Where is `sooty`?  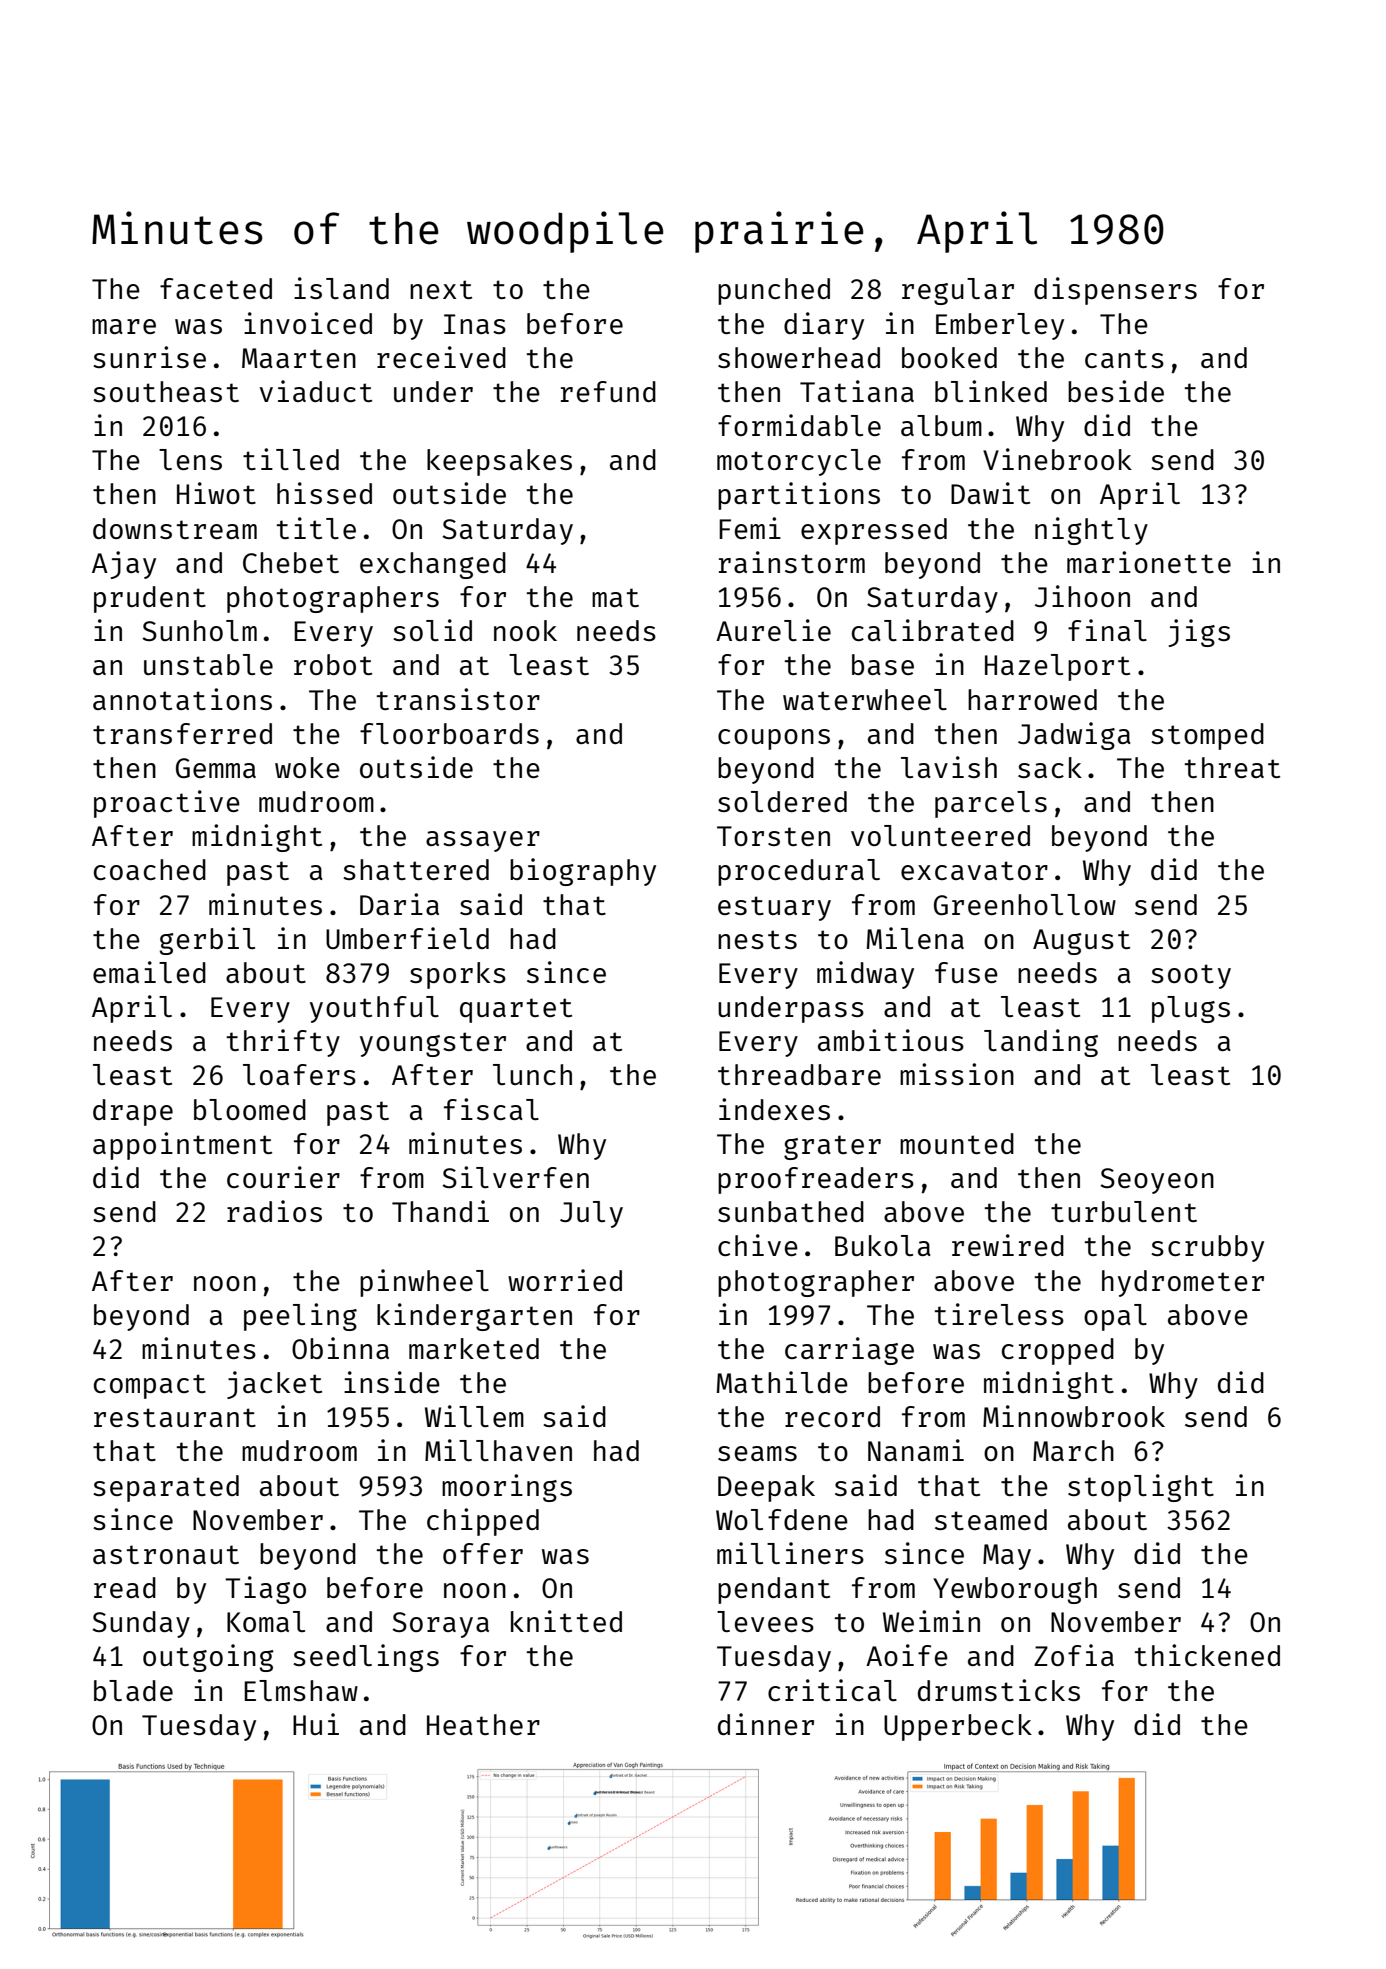 sooty is located at coordinates (1191, 976).
